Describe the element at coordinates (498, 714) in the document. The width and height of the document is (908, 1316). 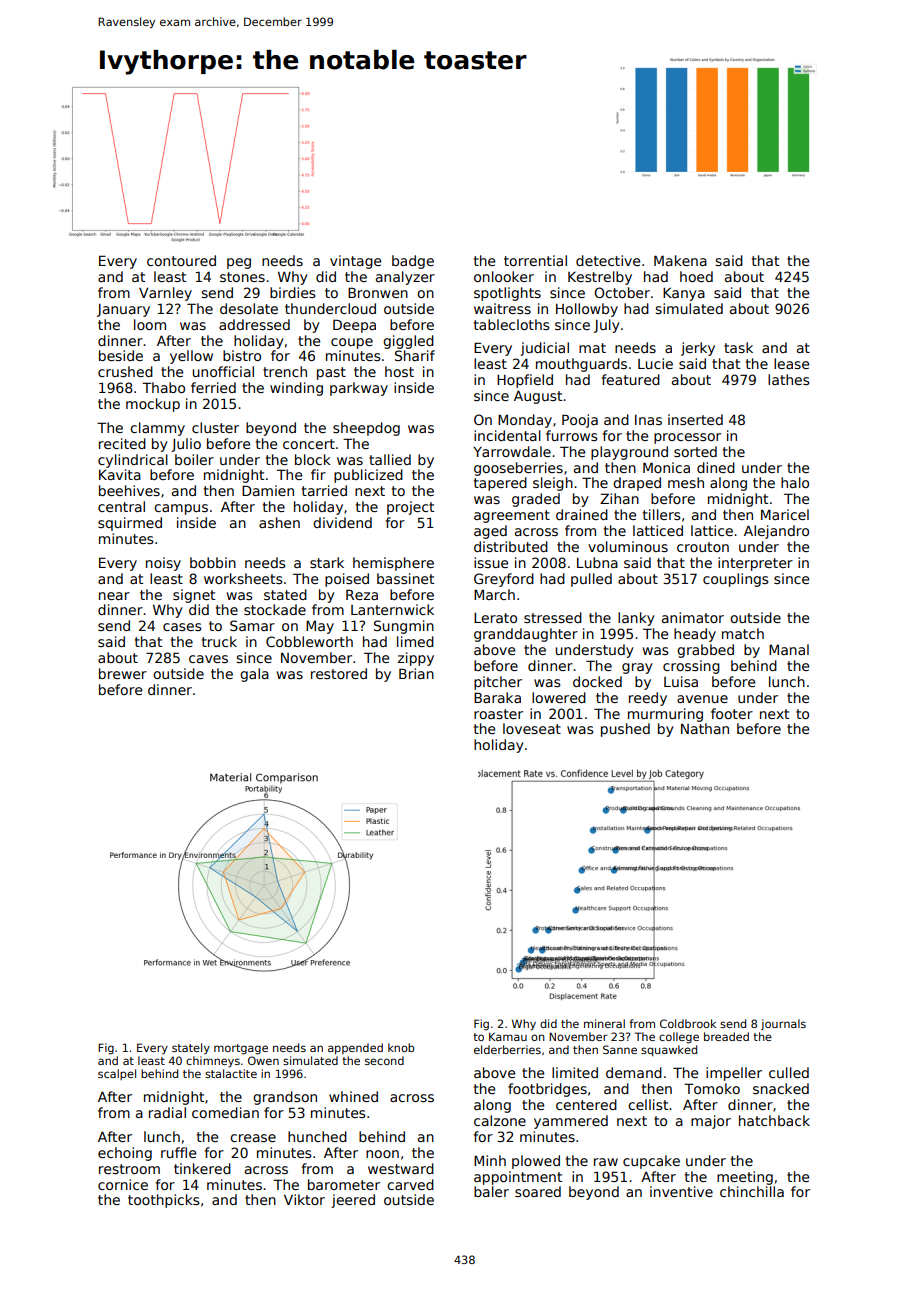
I see `roaster` at that location.
